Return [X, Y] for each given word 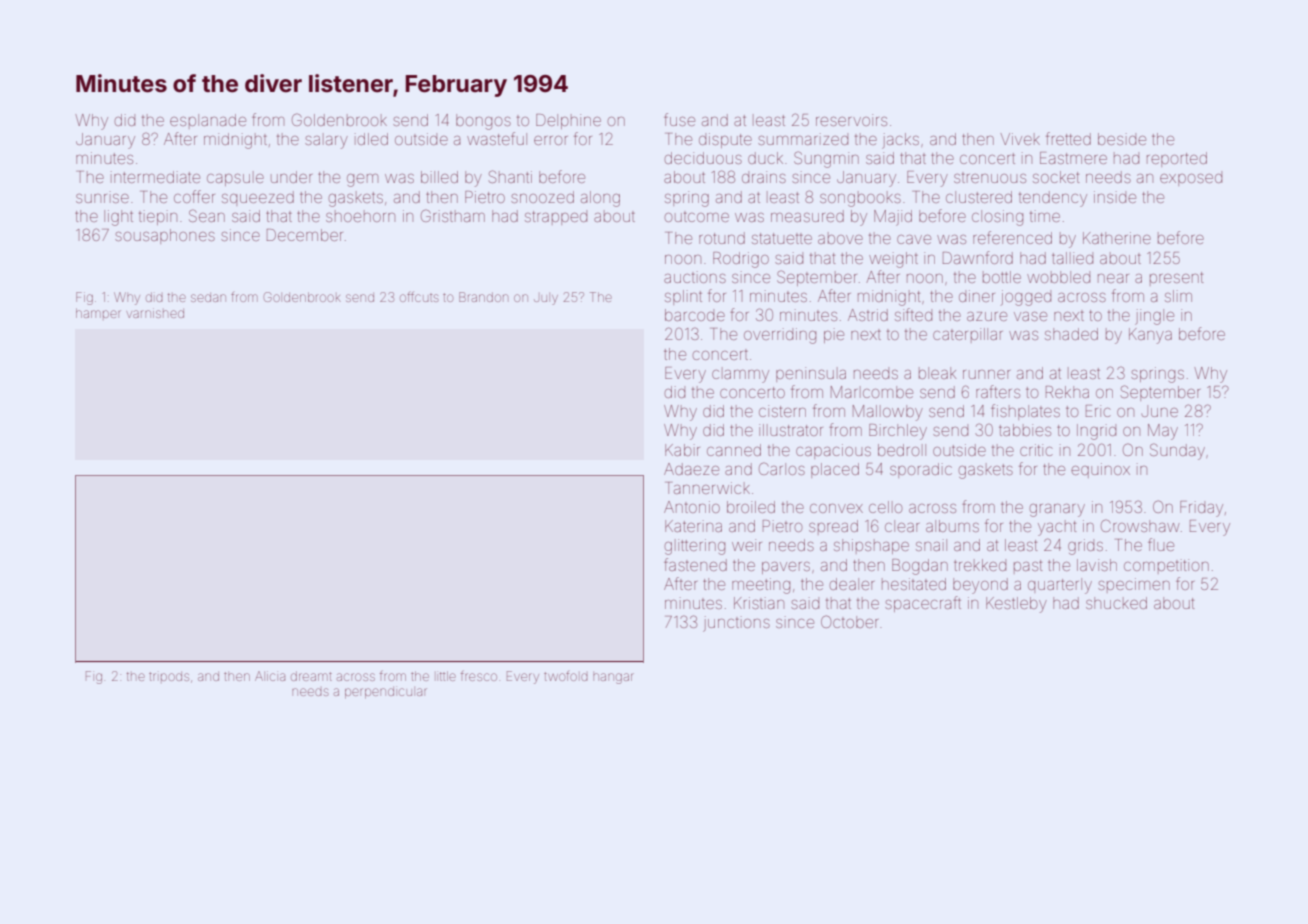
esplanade [208, 121]
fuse [679, 119]
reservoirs [851, 120]
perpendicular [386, 692]
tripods [169, 676]
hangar [613, 678]
